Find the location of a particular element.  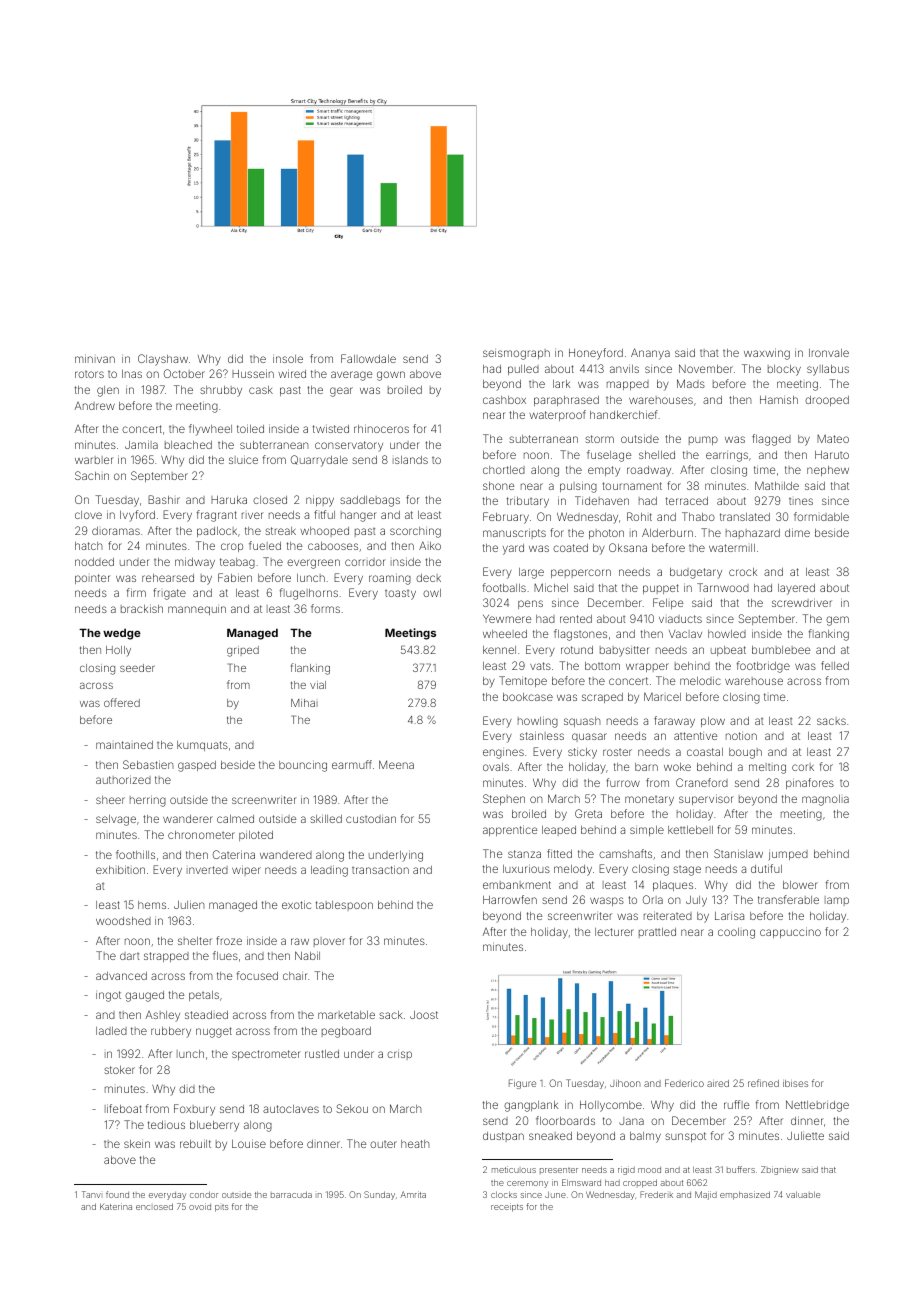

seismograph is located at coordinates (516, 354).
